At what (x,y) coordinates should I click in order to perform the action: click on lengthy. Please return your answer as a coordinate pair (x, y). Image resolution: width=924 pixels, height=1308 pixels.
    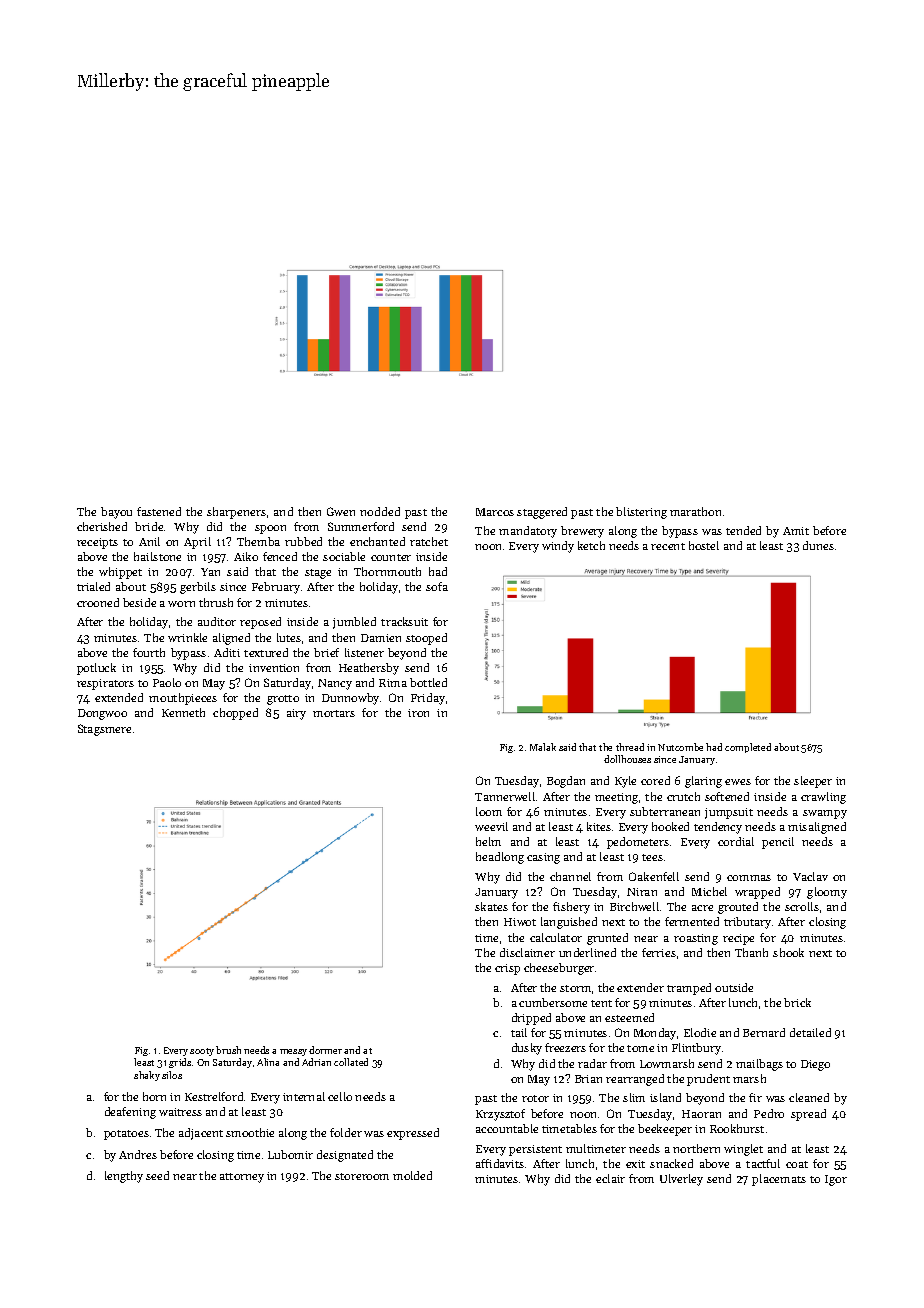
    Looking at the image, I should click on (124, 1177).
